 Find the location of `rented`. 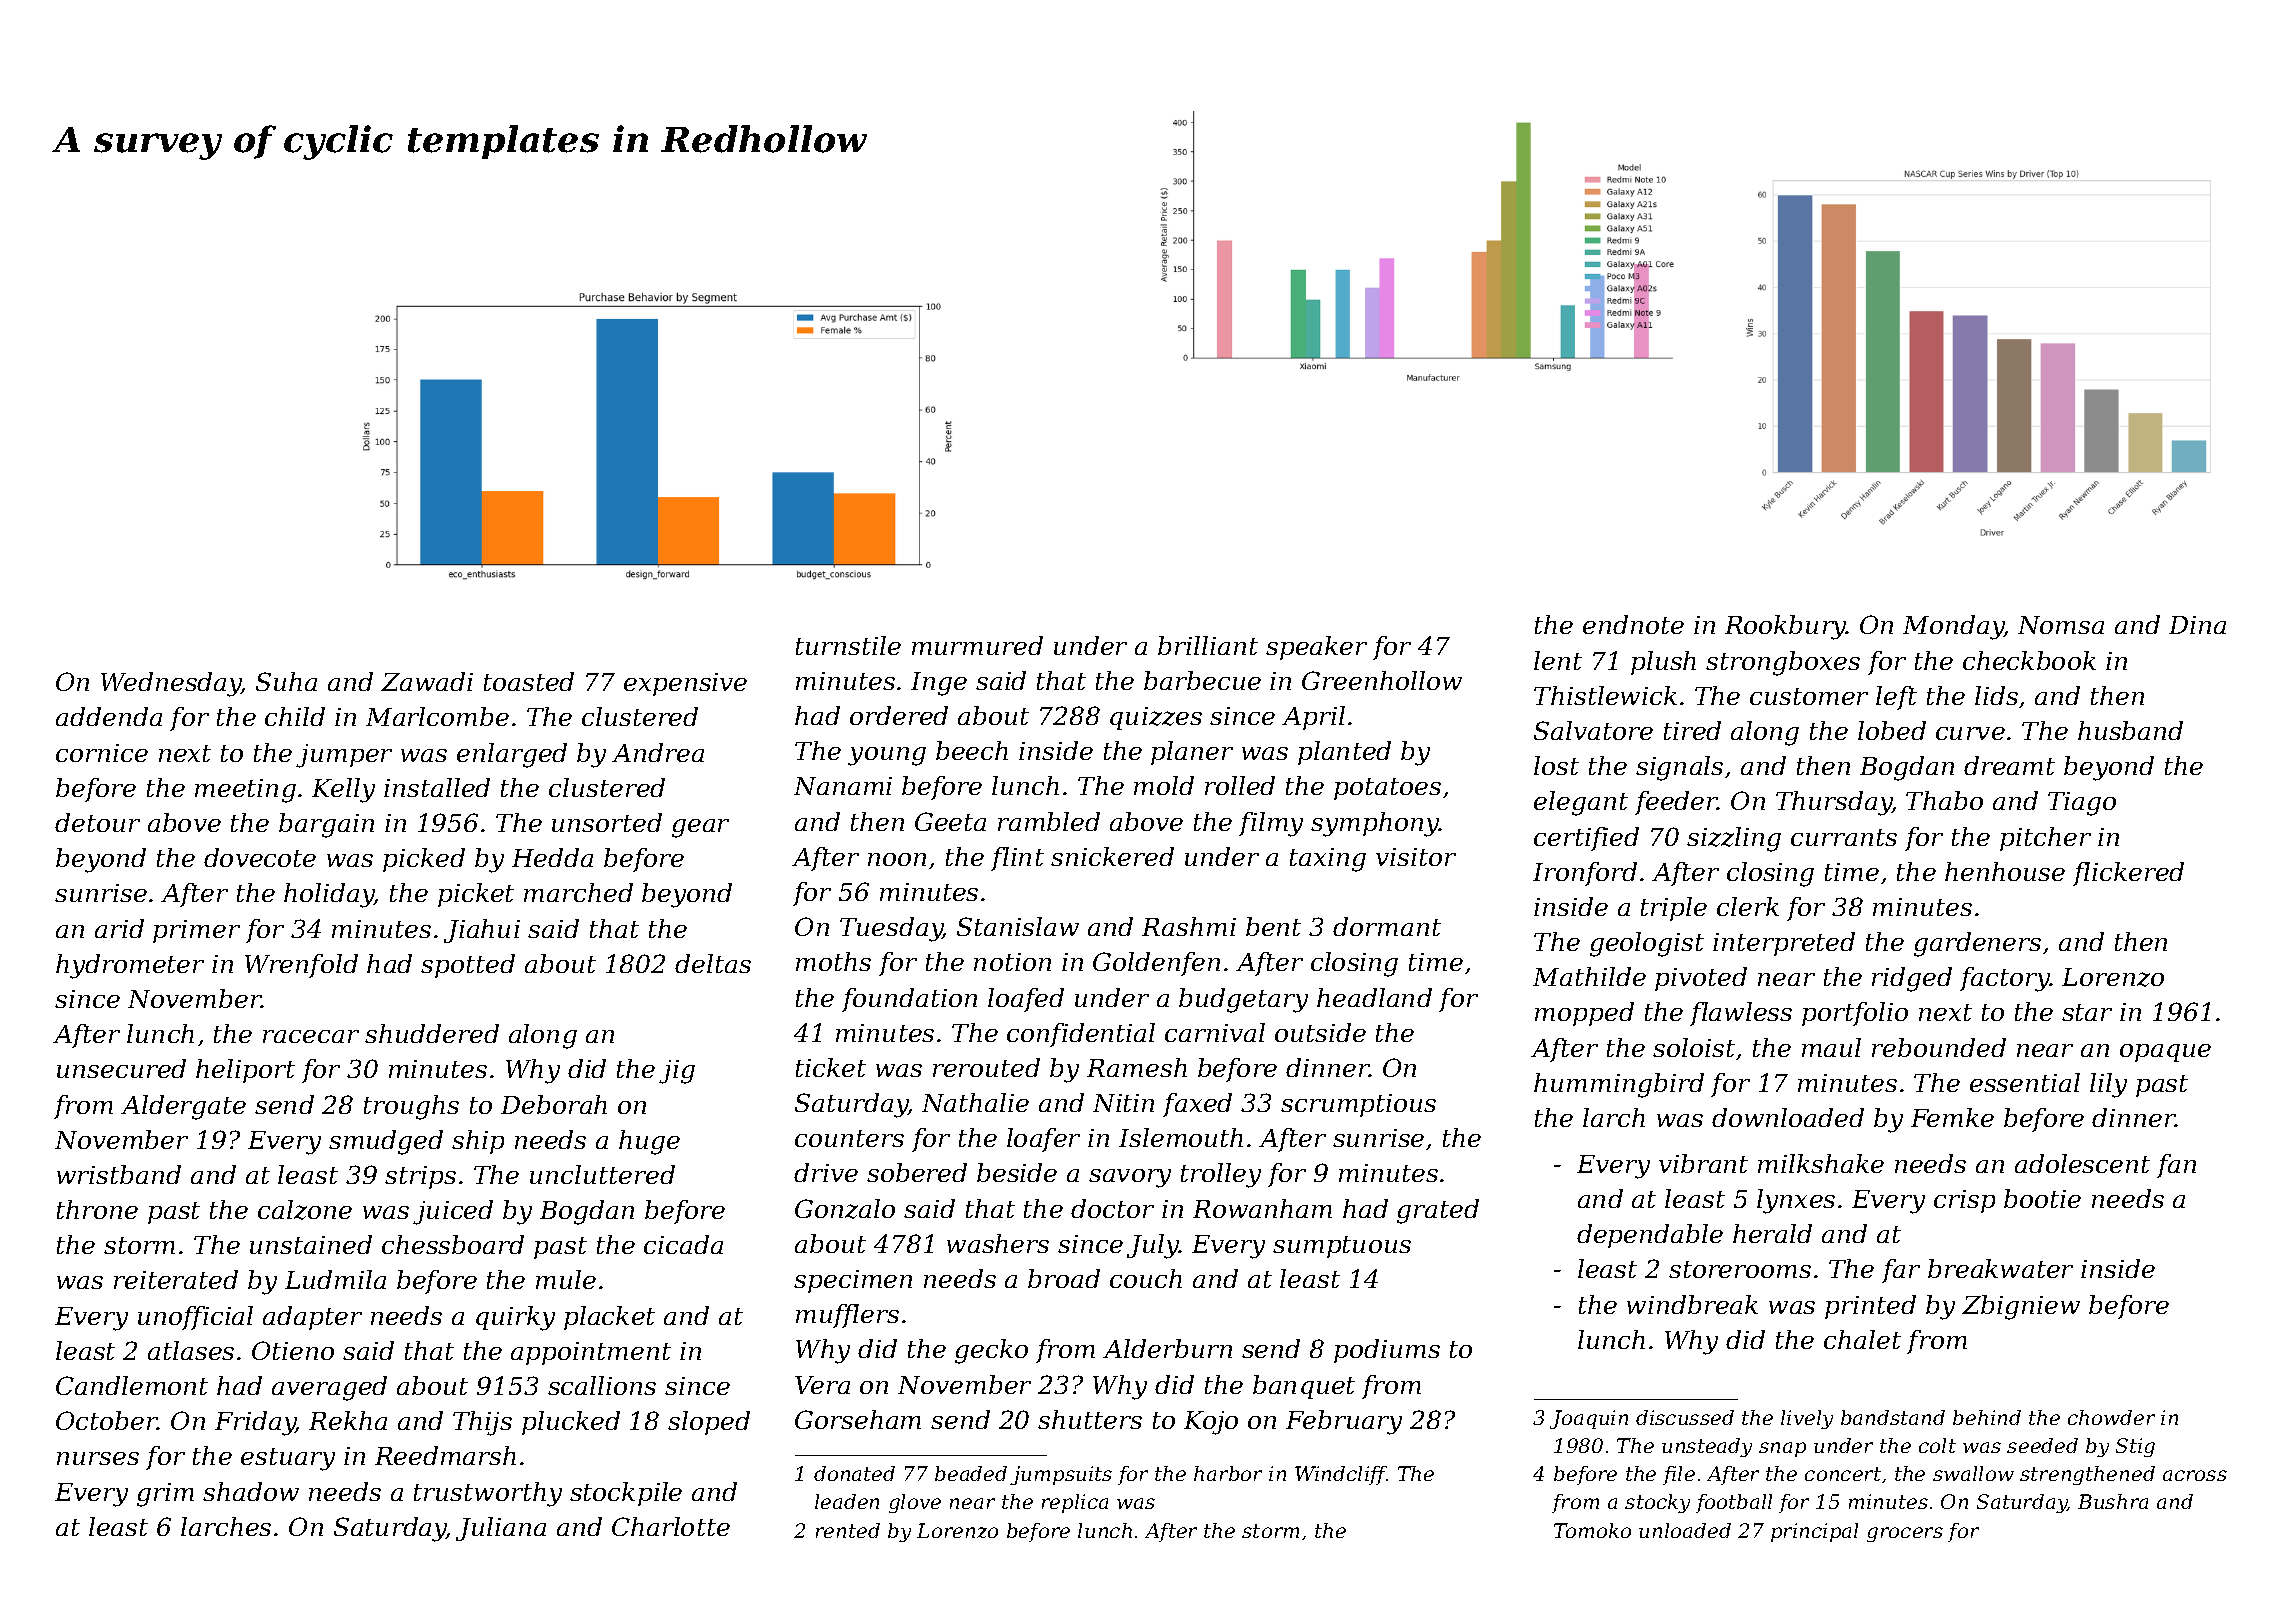

rented is located at coordinates (848, 1530).
